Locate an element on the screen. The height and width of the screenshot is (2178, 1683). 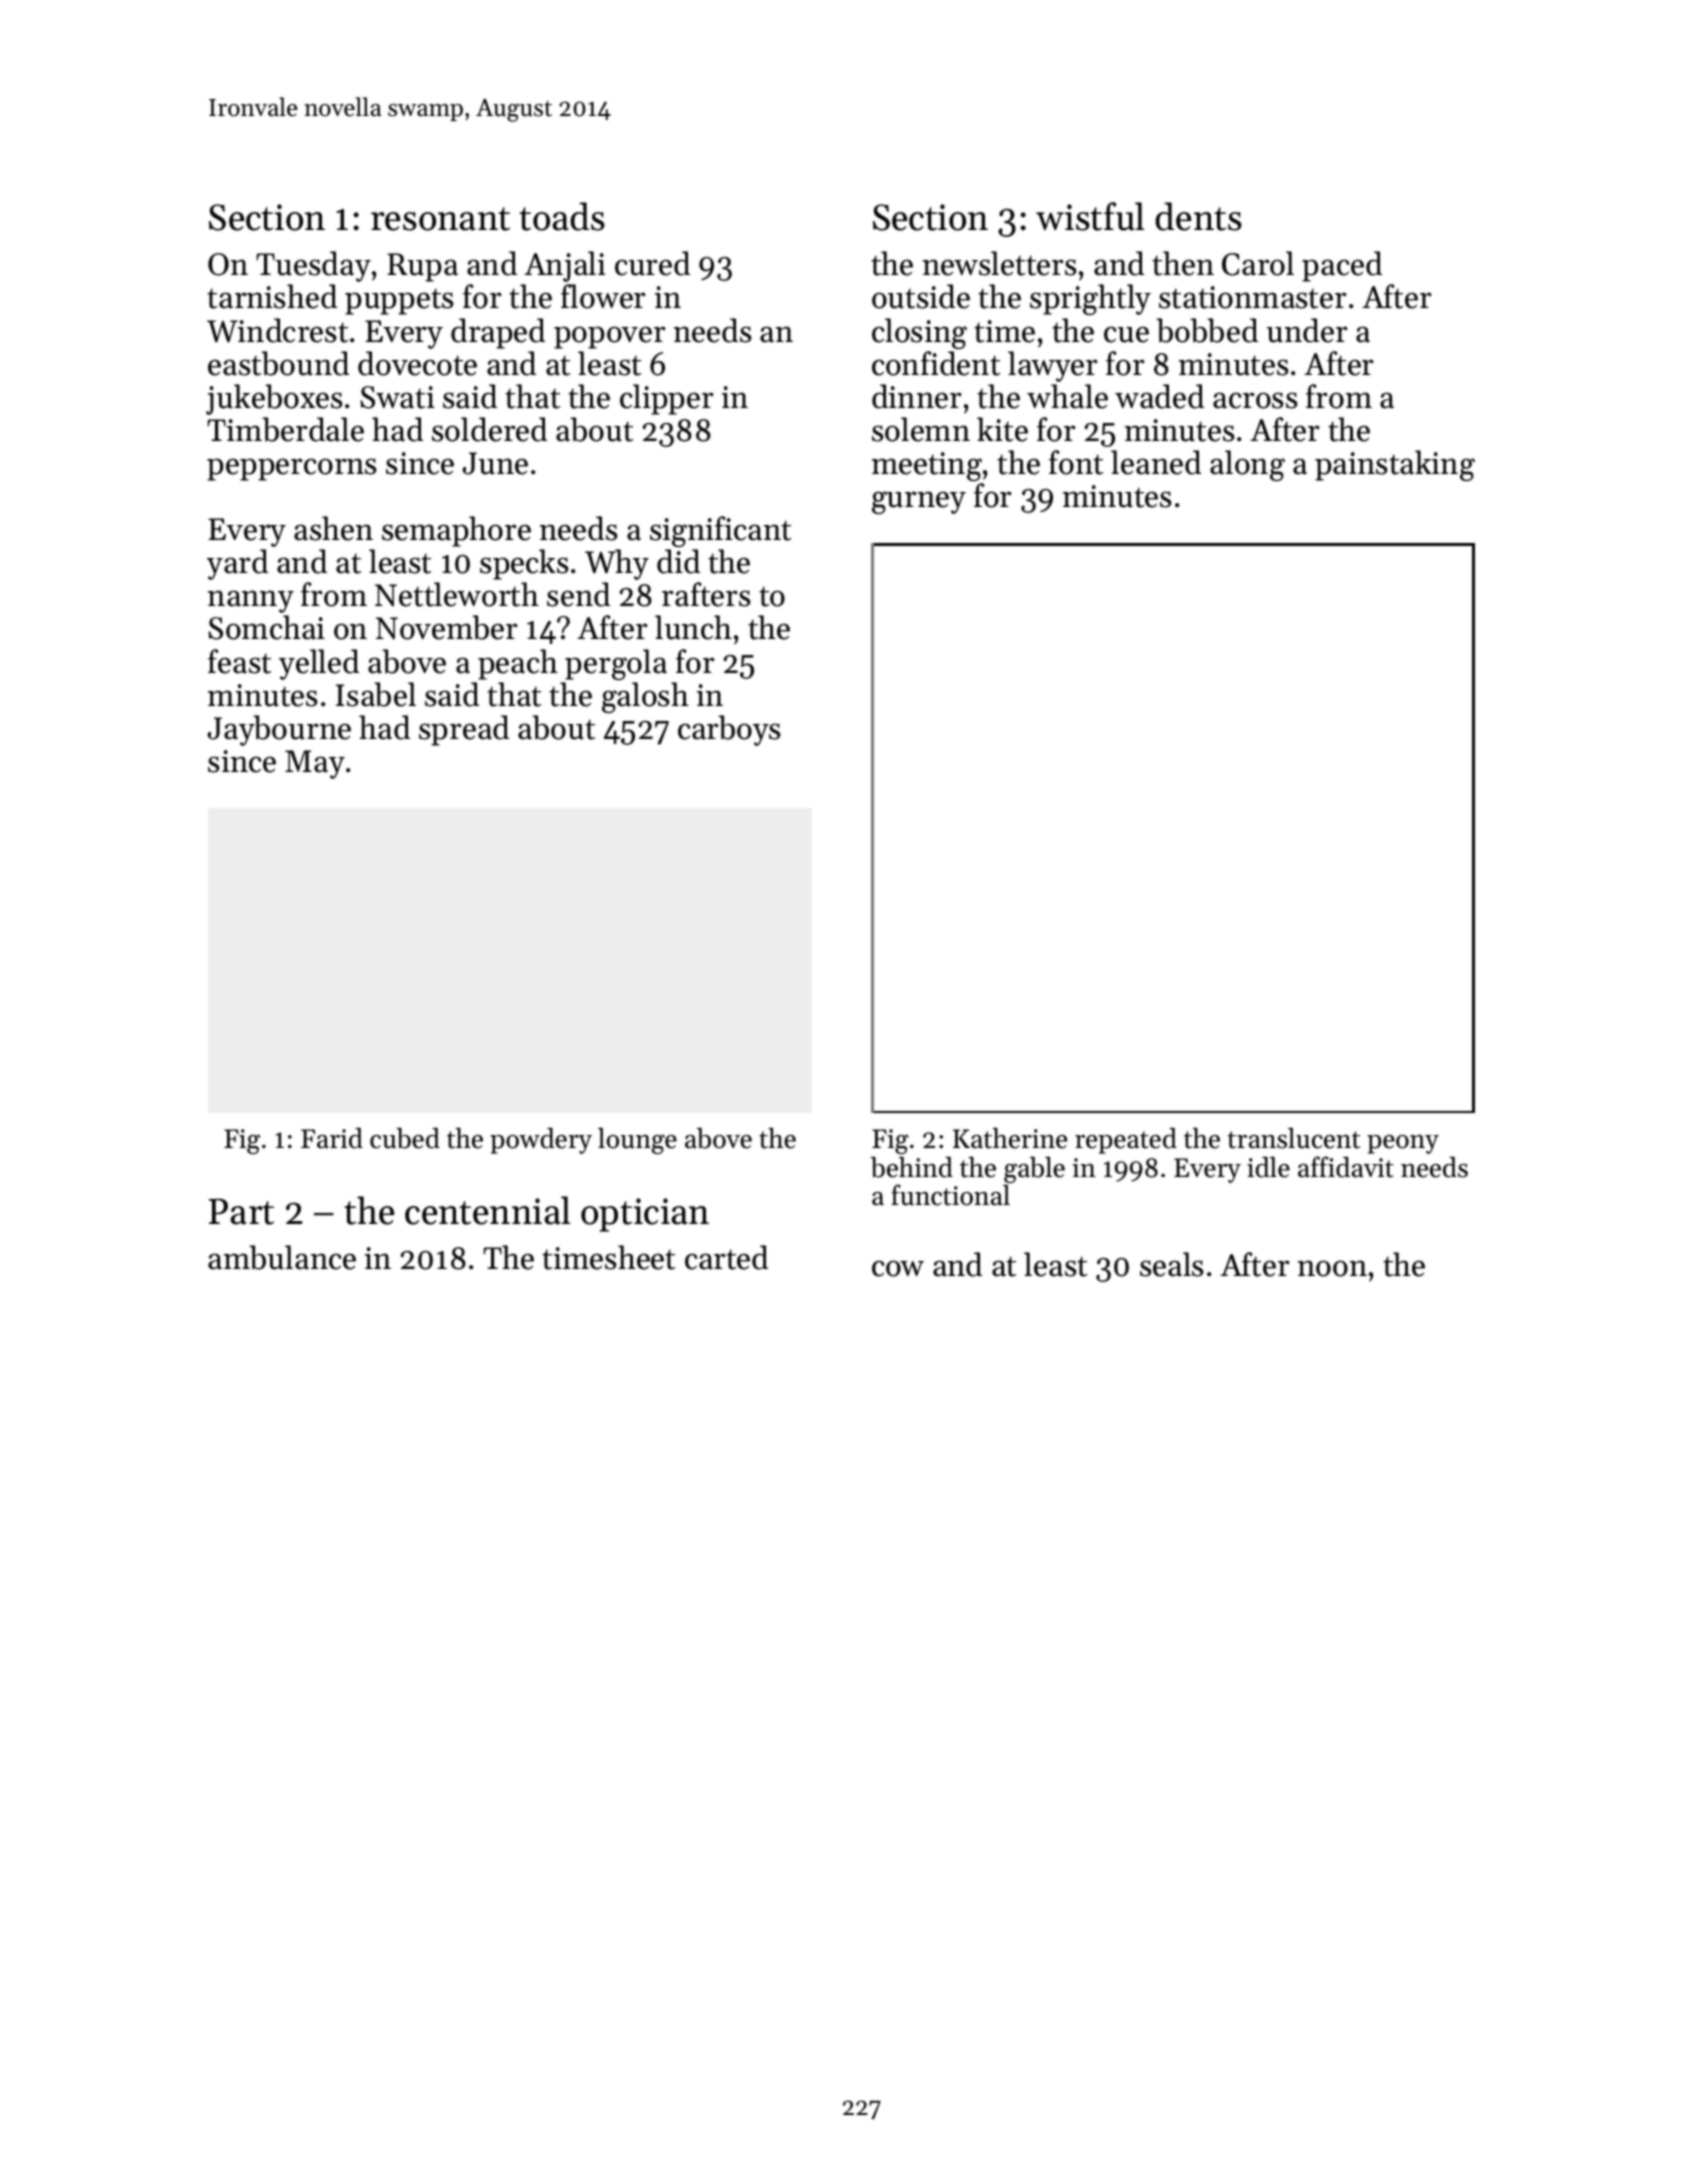
Anjali is located at coordinates (565, 266).
